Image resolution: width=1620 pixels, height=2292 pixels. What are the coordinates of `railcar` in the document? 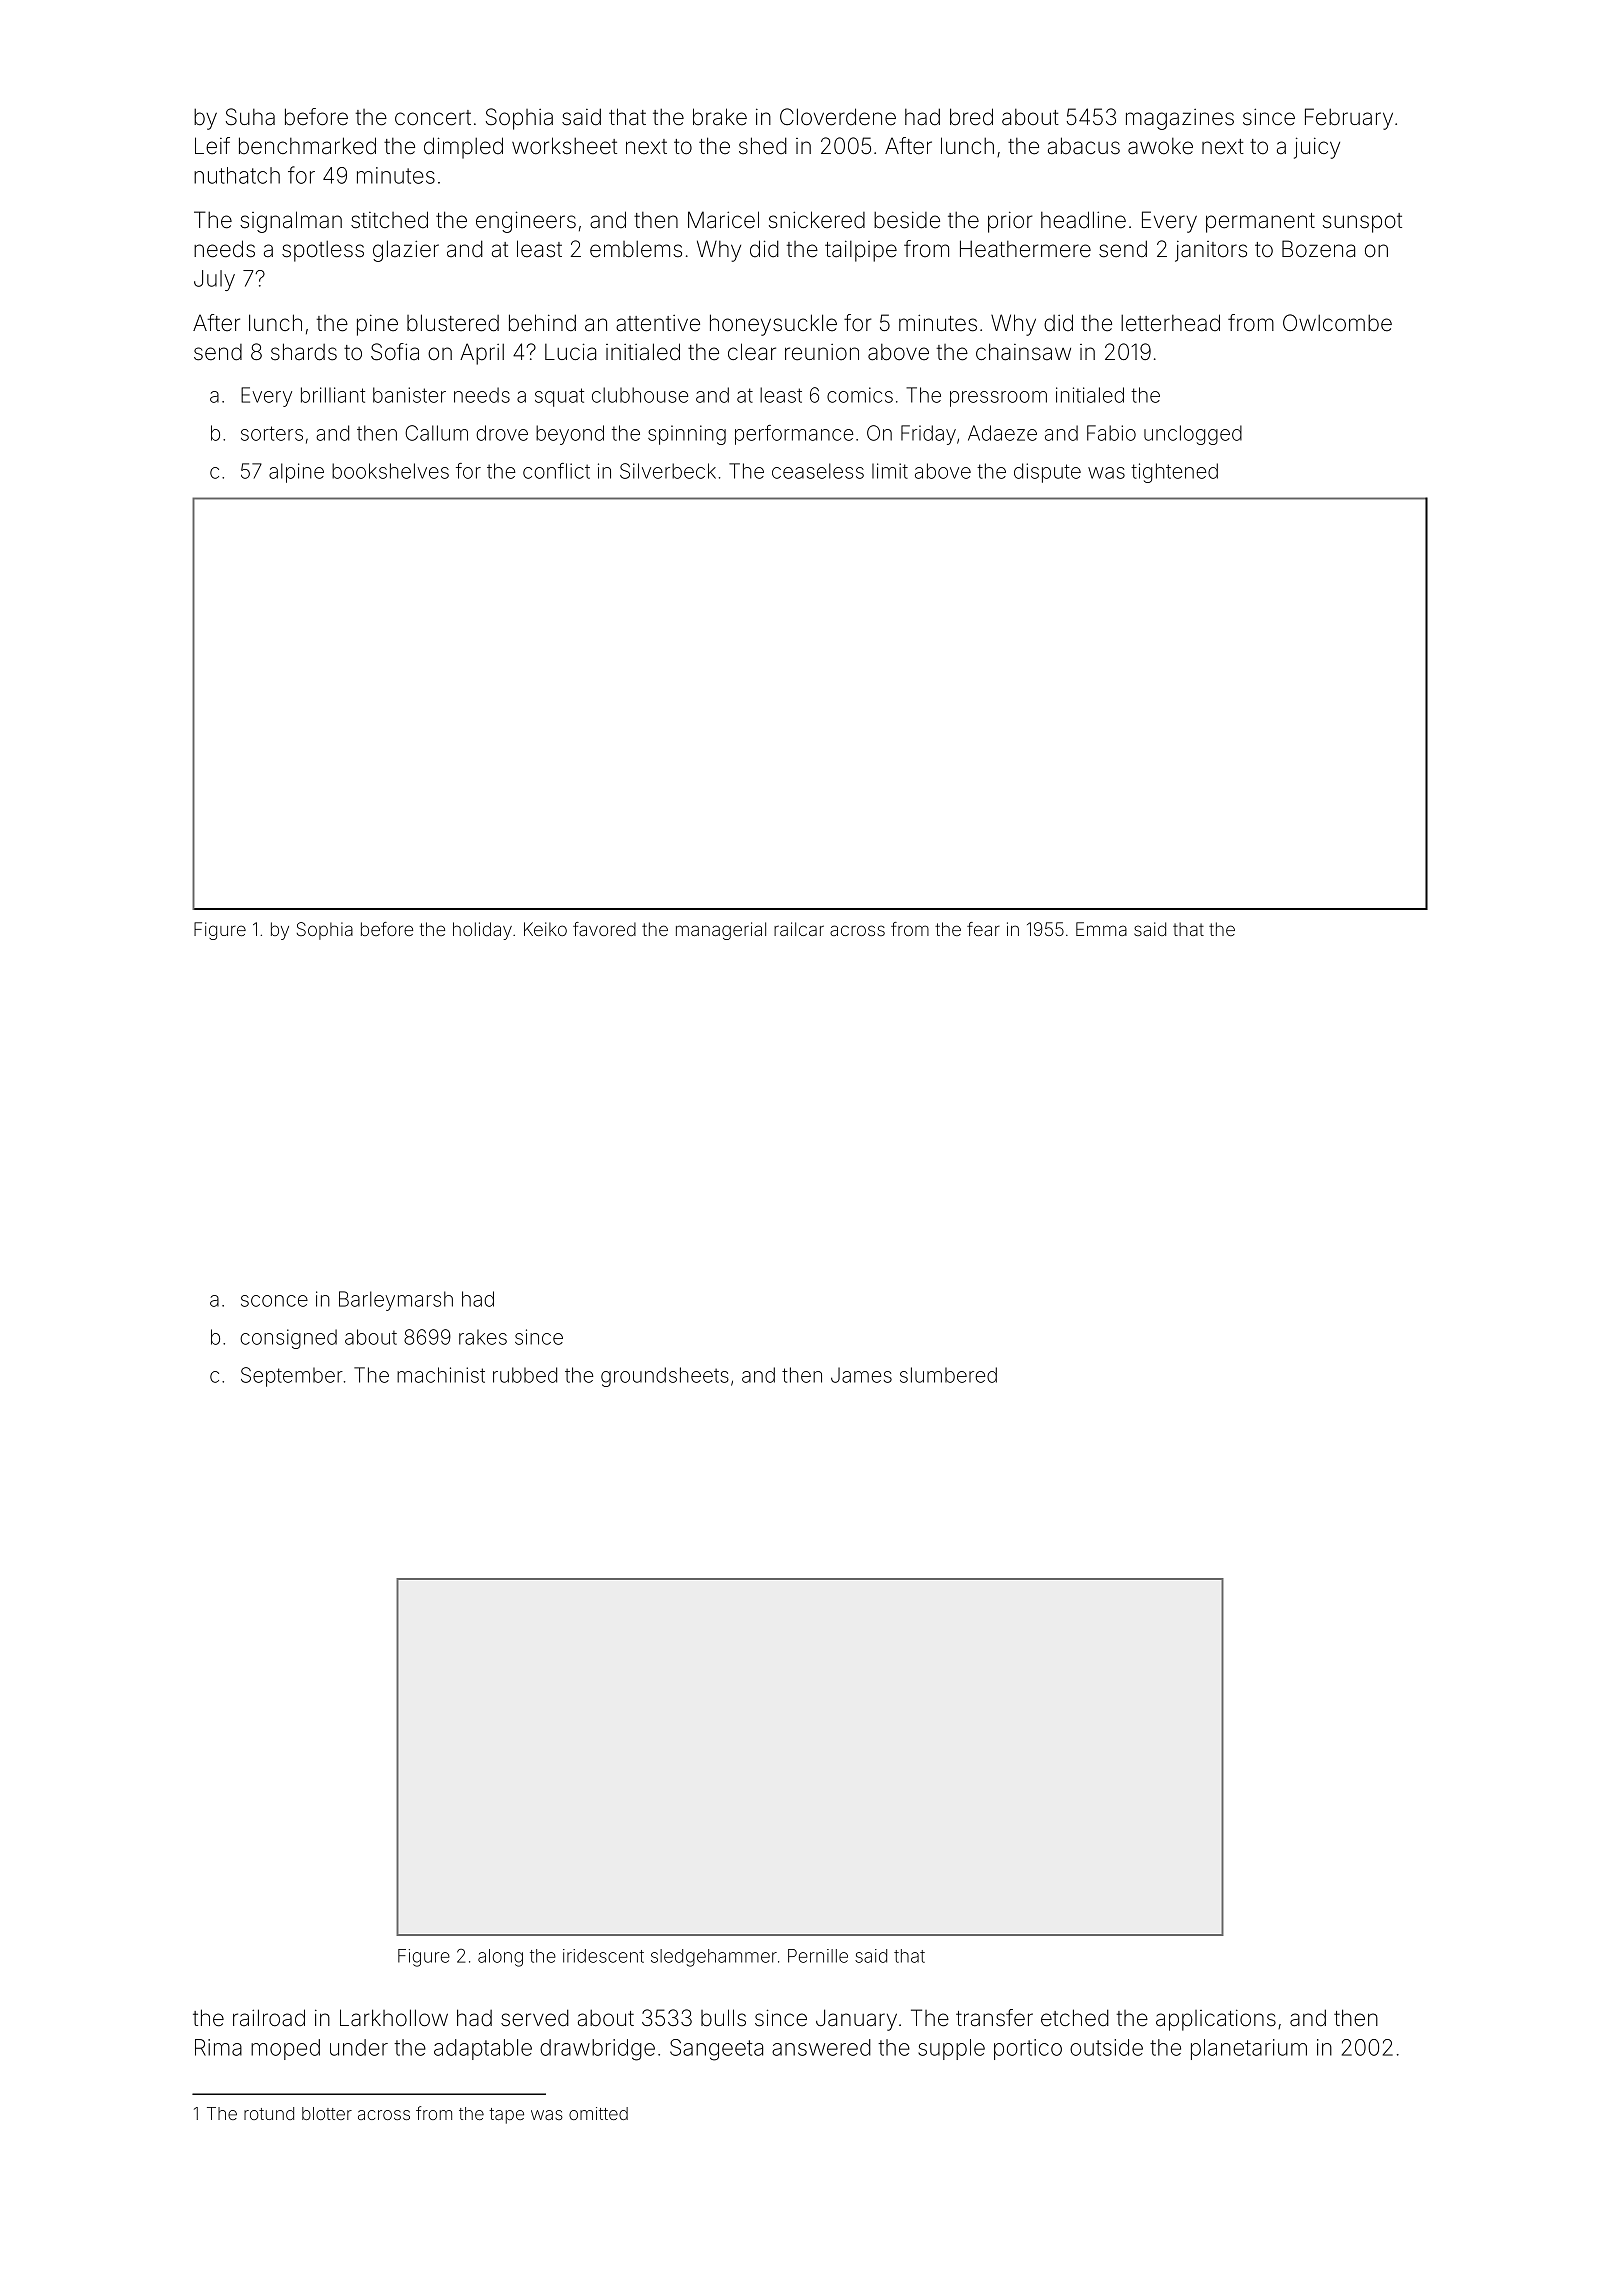 It's located at (799, 929).
